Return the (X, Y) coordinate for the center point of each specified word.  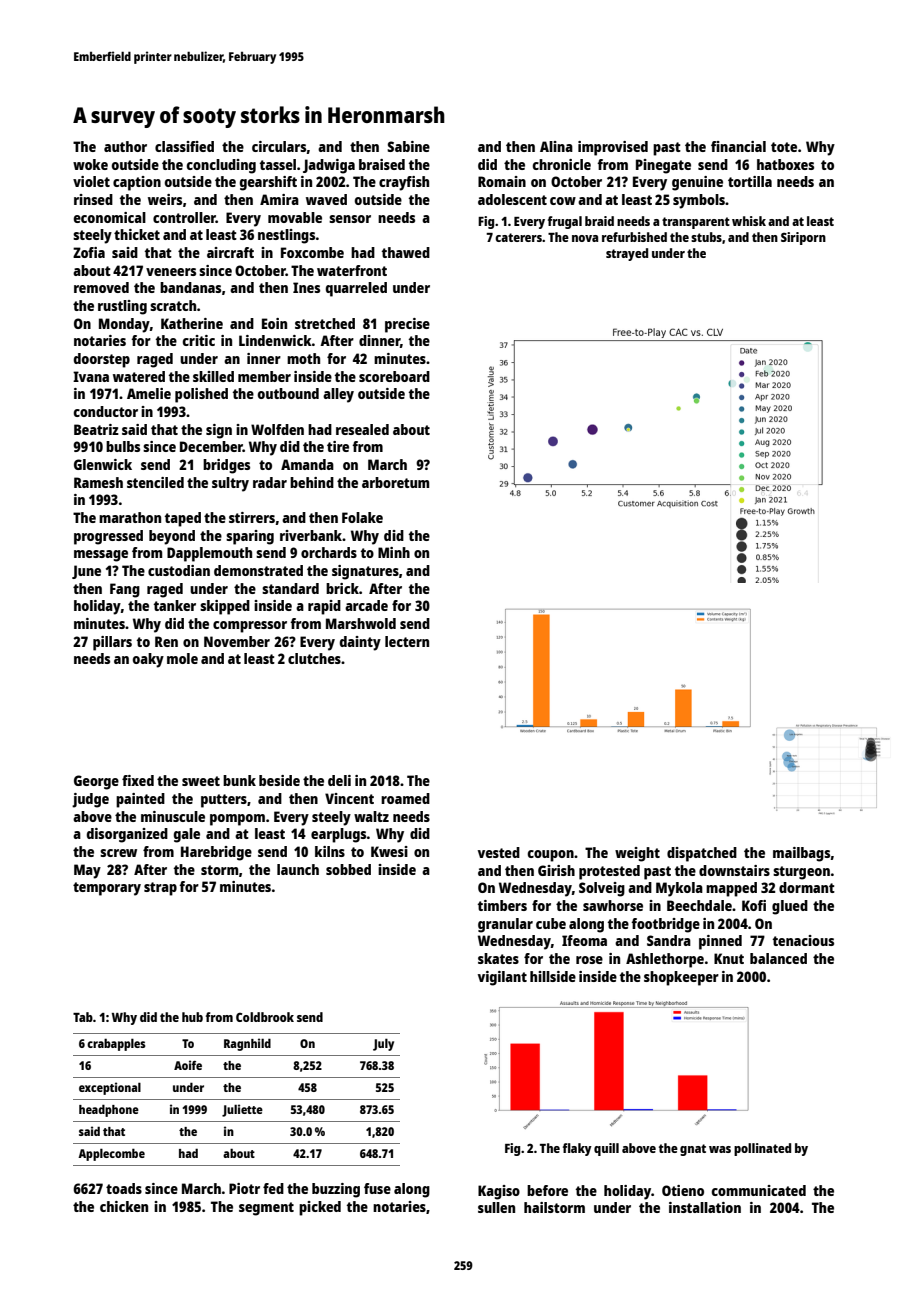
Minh (394, 552)
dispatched (702, 854)
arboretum (395, 482)
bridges (226, 466)
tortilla (750, 181)
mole (182, 658)
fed (273, 1188)
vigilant (502, 978)
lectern (407, 641)
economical (110, 217)
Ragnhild (247, 1044)
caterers (518, 237)
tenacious (803, 940)
